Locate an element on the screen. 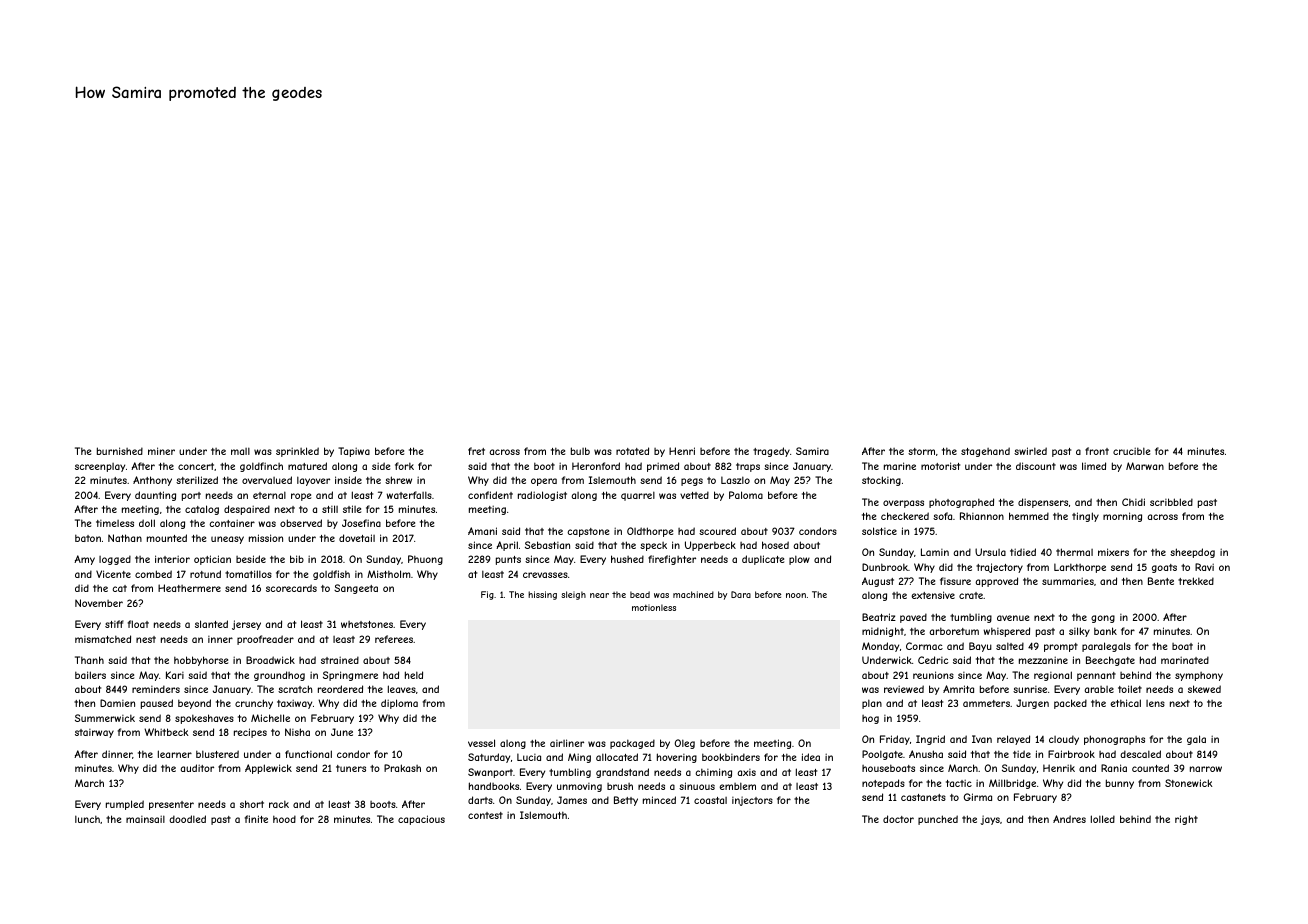 This screenshot has width=1308, height=924. rotated is located at coordinates (632, 451).
